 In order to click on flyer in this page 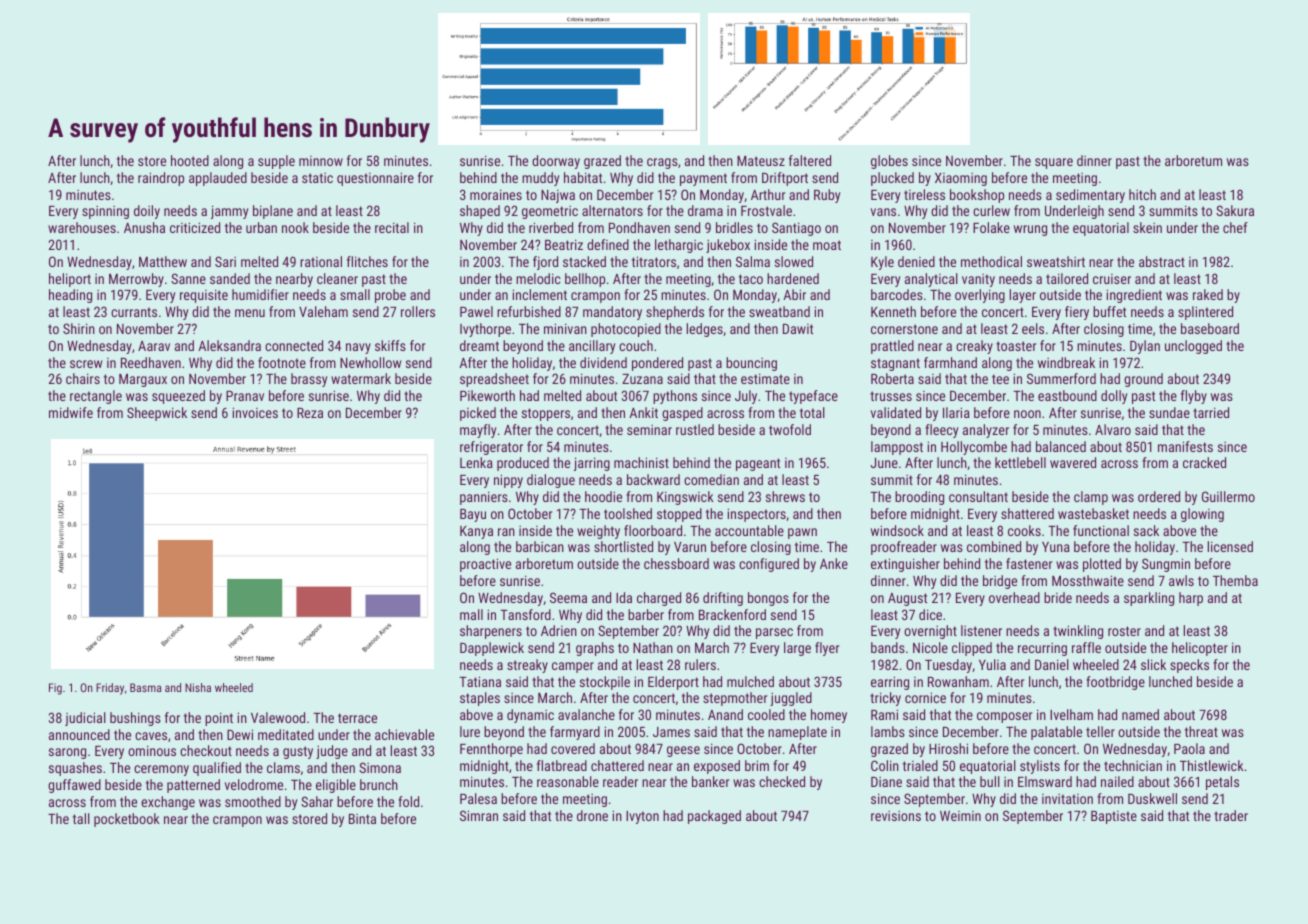, I will do `click(827, 649)`.
